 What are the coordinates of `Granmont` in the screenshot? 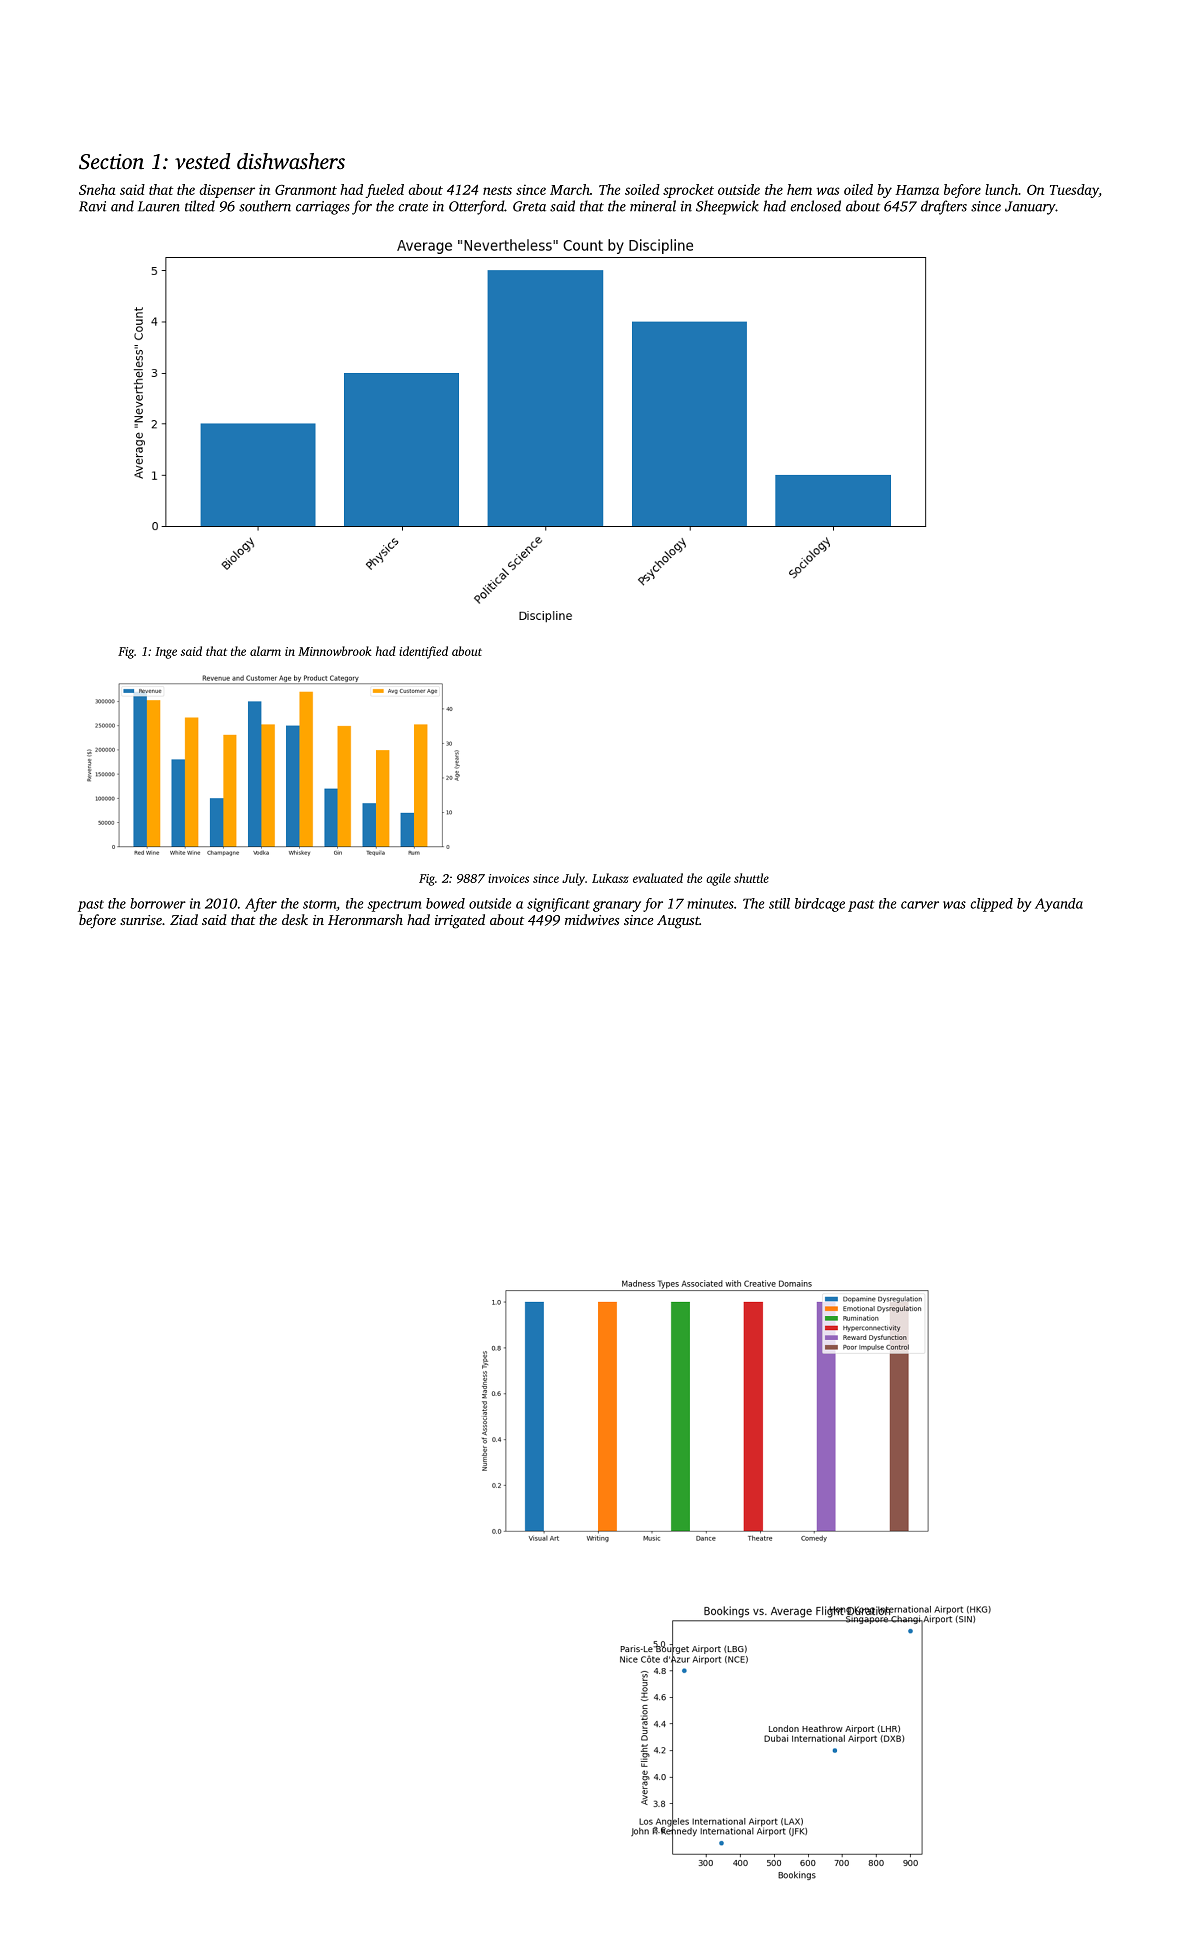 It's located at (306, 190).
